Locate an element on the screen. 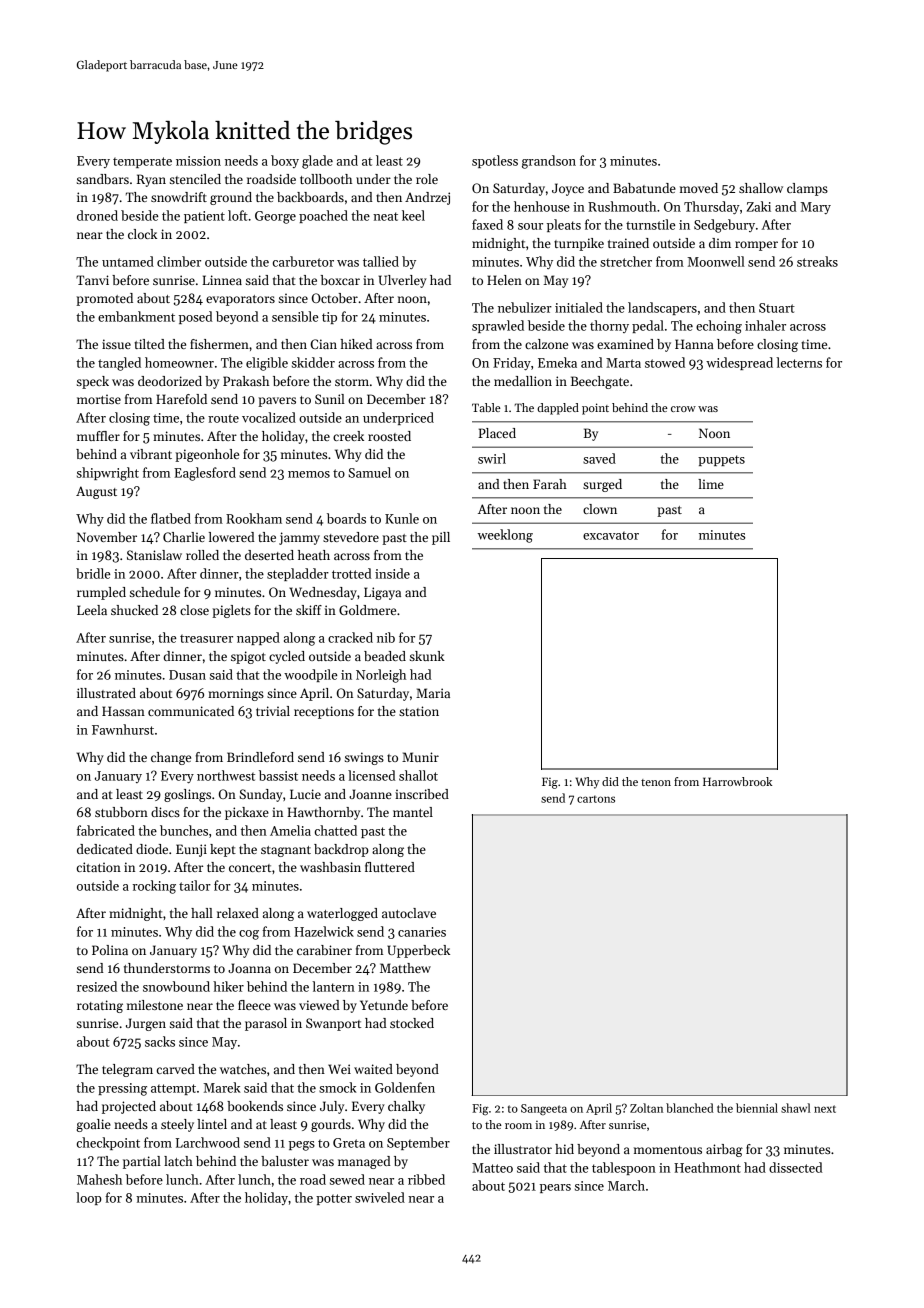 Image resolution: width=924 pixels, height=1308 pixels. bridle is located at coordinates (93, 573).
